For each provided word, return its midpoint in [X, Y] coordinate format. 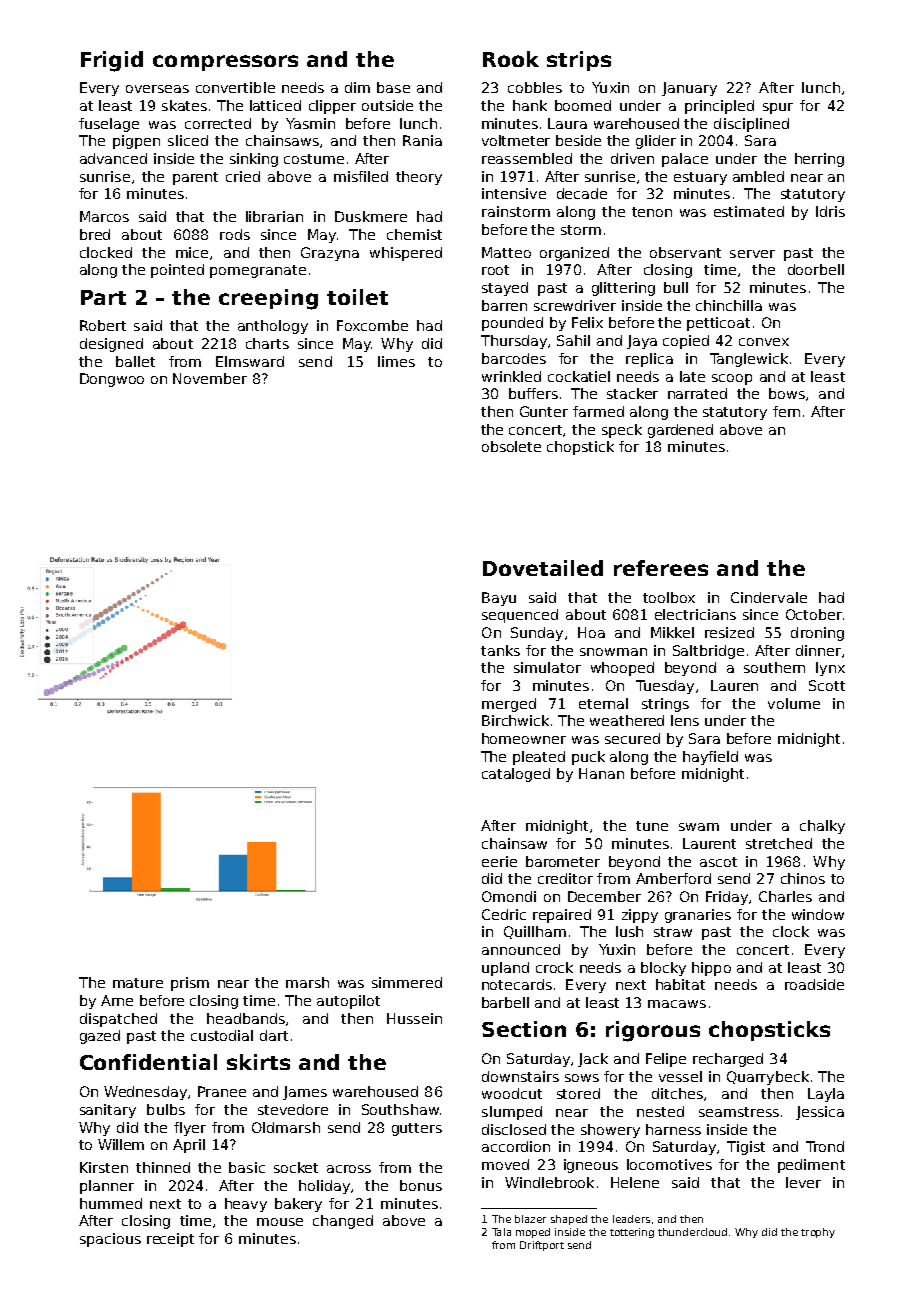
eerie [499, 861]
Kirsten [104, 1167]
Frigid [112, 61]
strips [579, 61]
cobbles [535, 87]
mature [138, 983]
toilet [357, 297]
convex [764, 342]
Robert [103, 325]
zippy [640, 916]
